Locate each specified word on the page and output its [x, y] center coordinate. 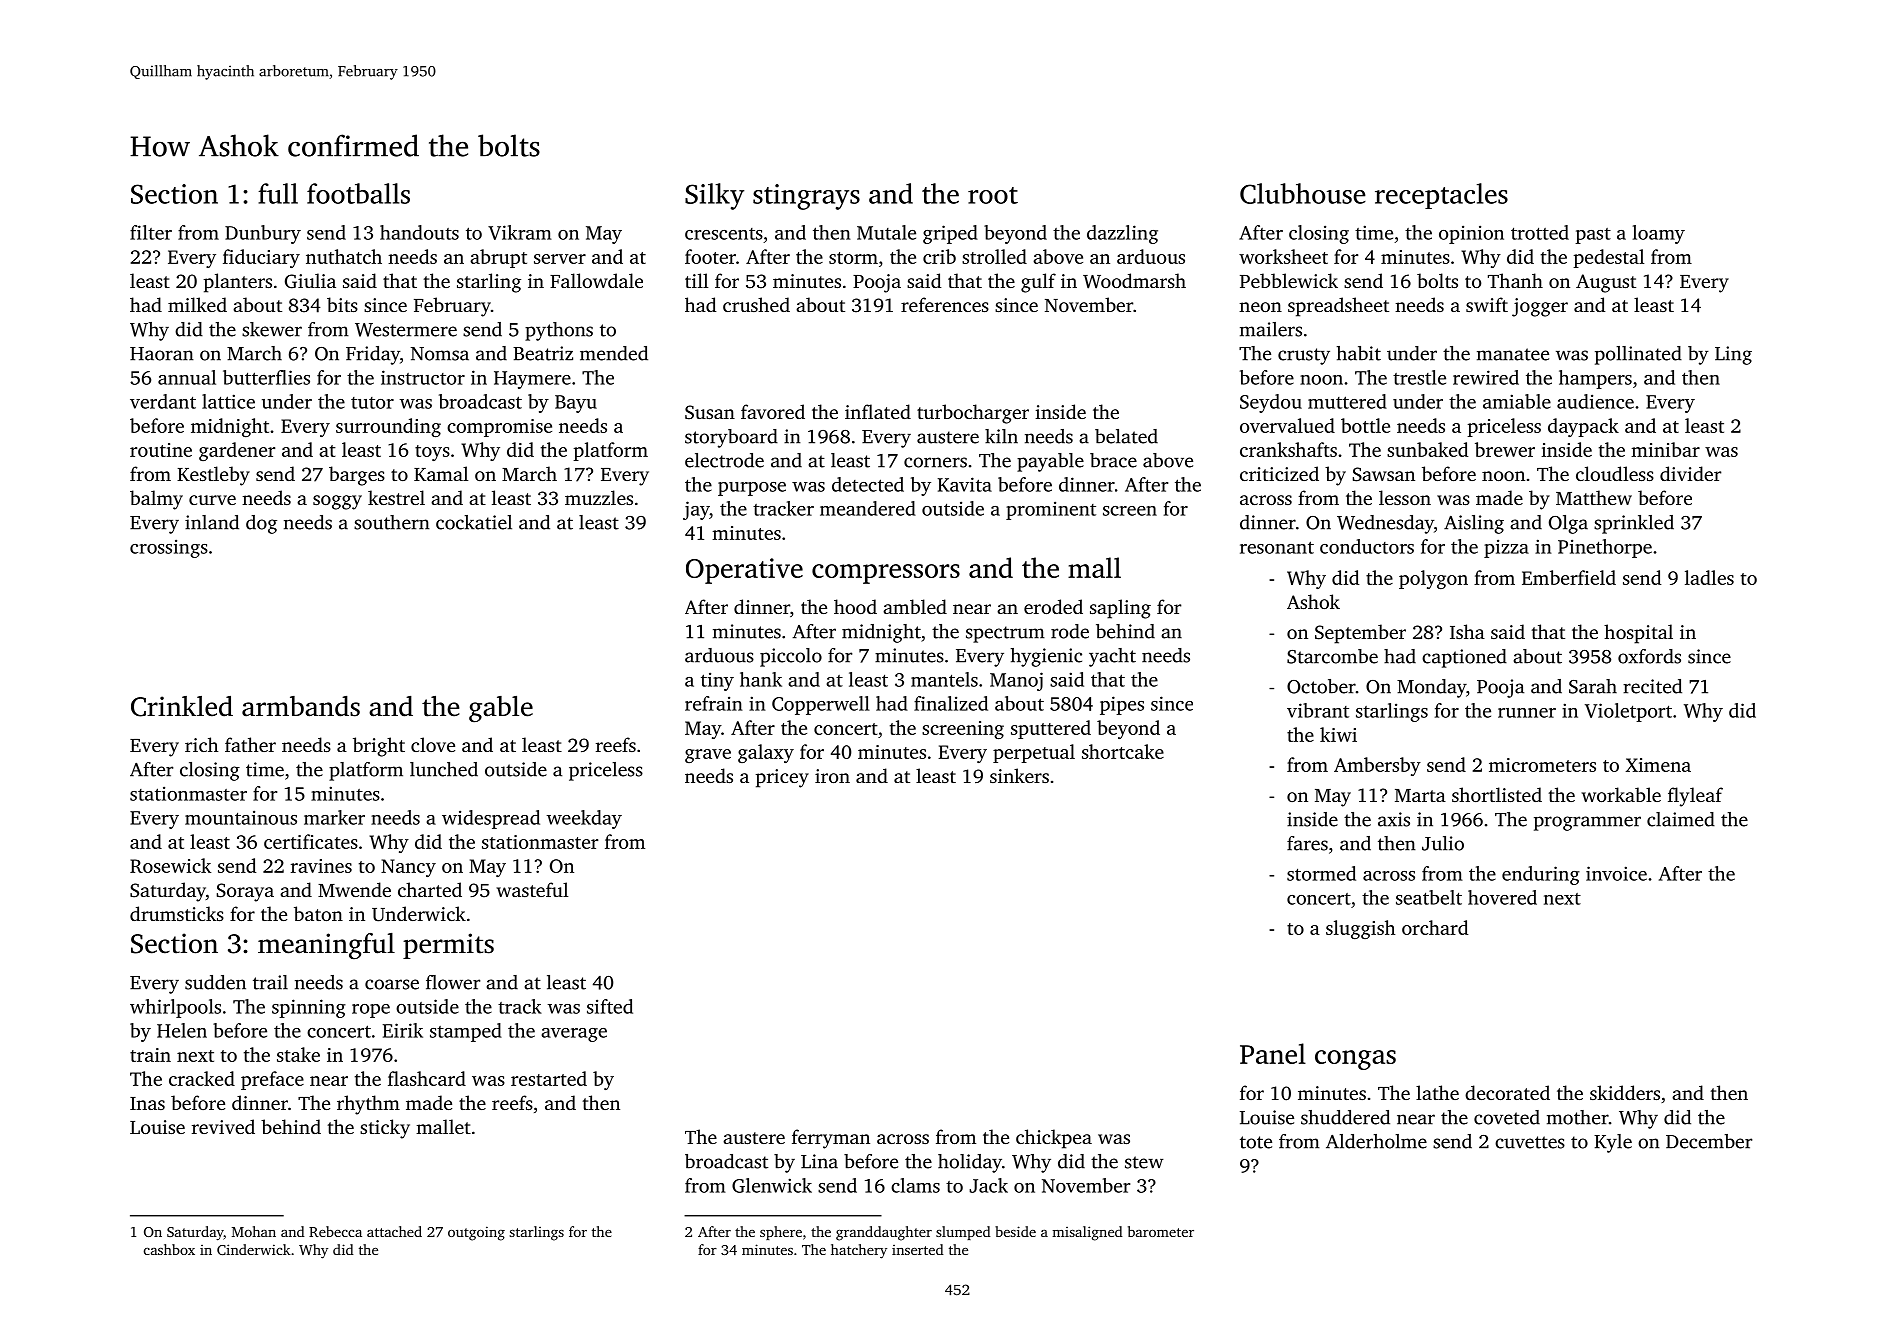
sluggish [1360, 929]
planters [238, 283]
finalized [951, 703]
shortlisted [1497, 794]
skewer [272, 329]
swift [1487, 304]
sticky [385, 1129]
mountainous [241, 817]
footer [710, 256]
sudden [215, 982]
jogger [1540, 307]
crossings [169, 548]
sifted [610, 1006]
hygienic [1046, 657]
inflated [878, 411]
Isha [1467, 631]
